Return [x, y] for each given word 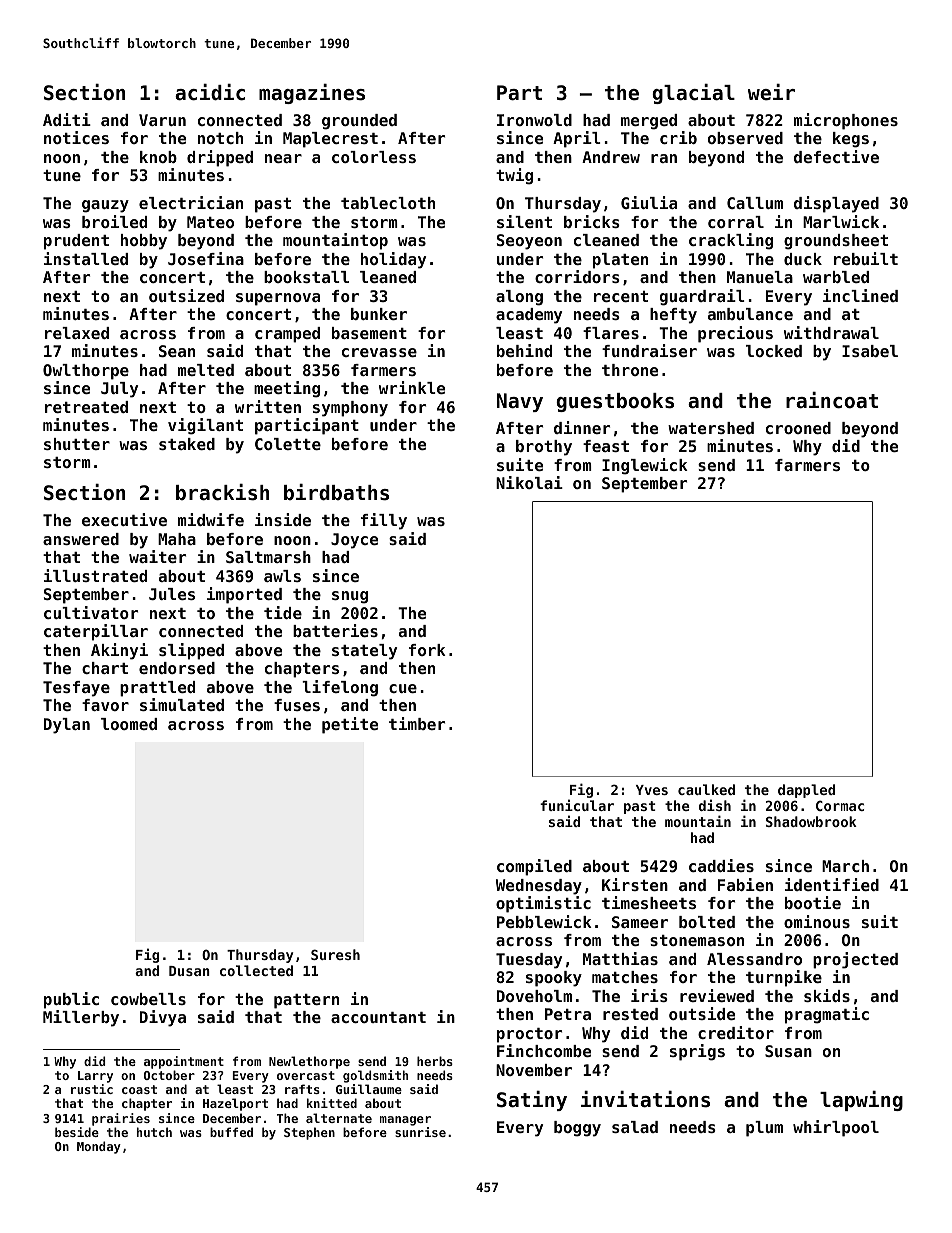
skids [827, 995]
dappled [806, 791]
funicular [577, 805]
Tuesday [529, 961]
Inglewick [645, 466]
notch [220, 138]
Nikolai [529, 482]
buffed [231, 1132]
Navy [520, 402]
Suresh [335, 954]
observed [745, 138]
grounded [359, 122]
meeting [287, 389]
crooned [798, 428]
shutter [77, 444]
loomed [129, 724]
